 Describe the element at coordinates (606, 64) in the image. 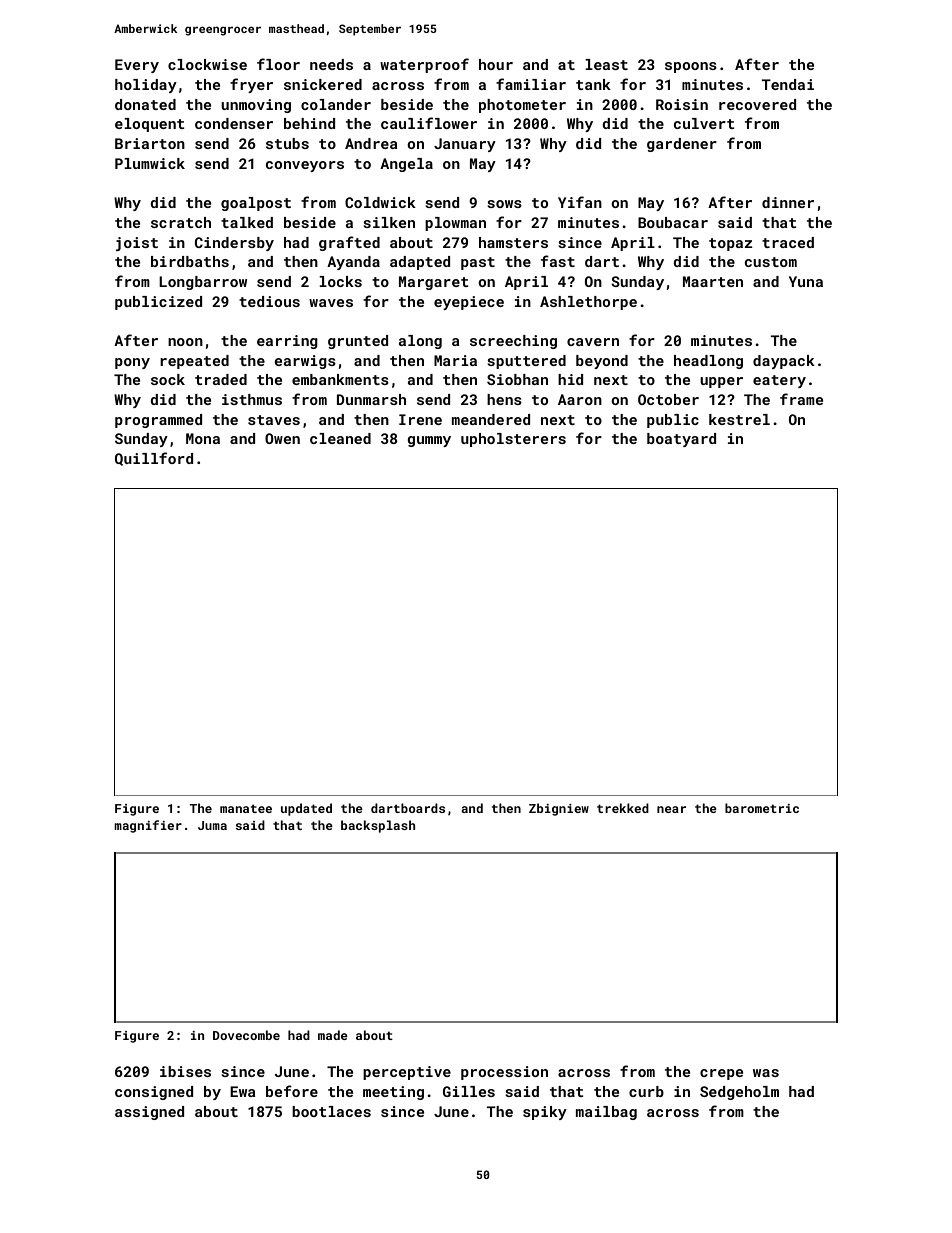

I see `least` at that location.
